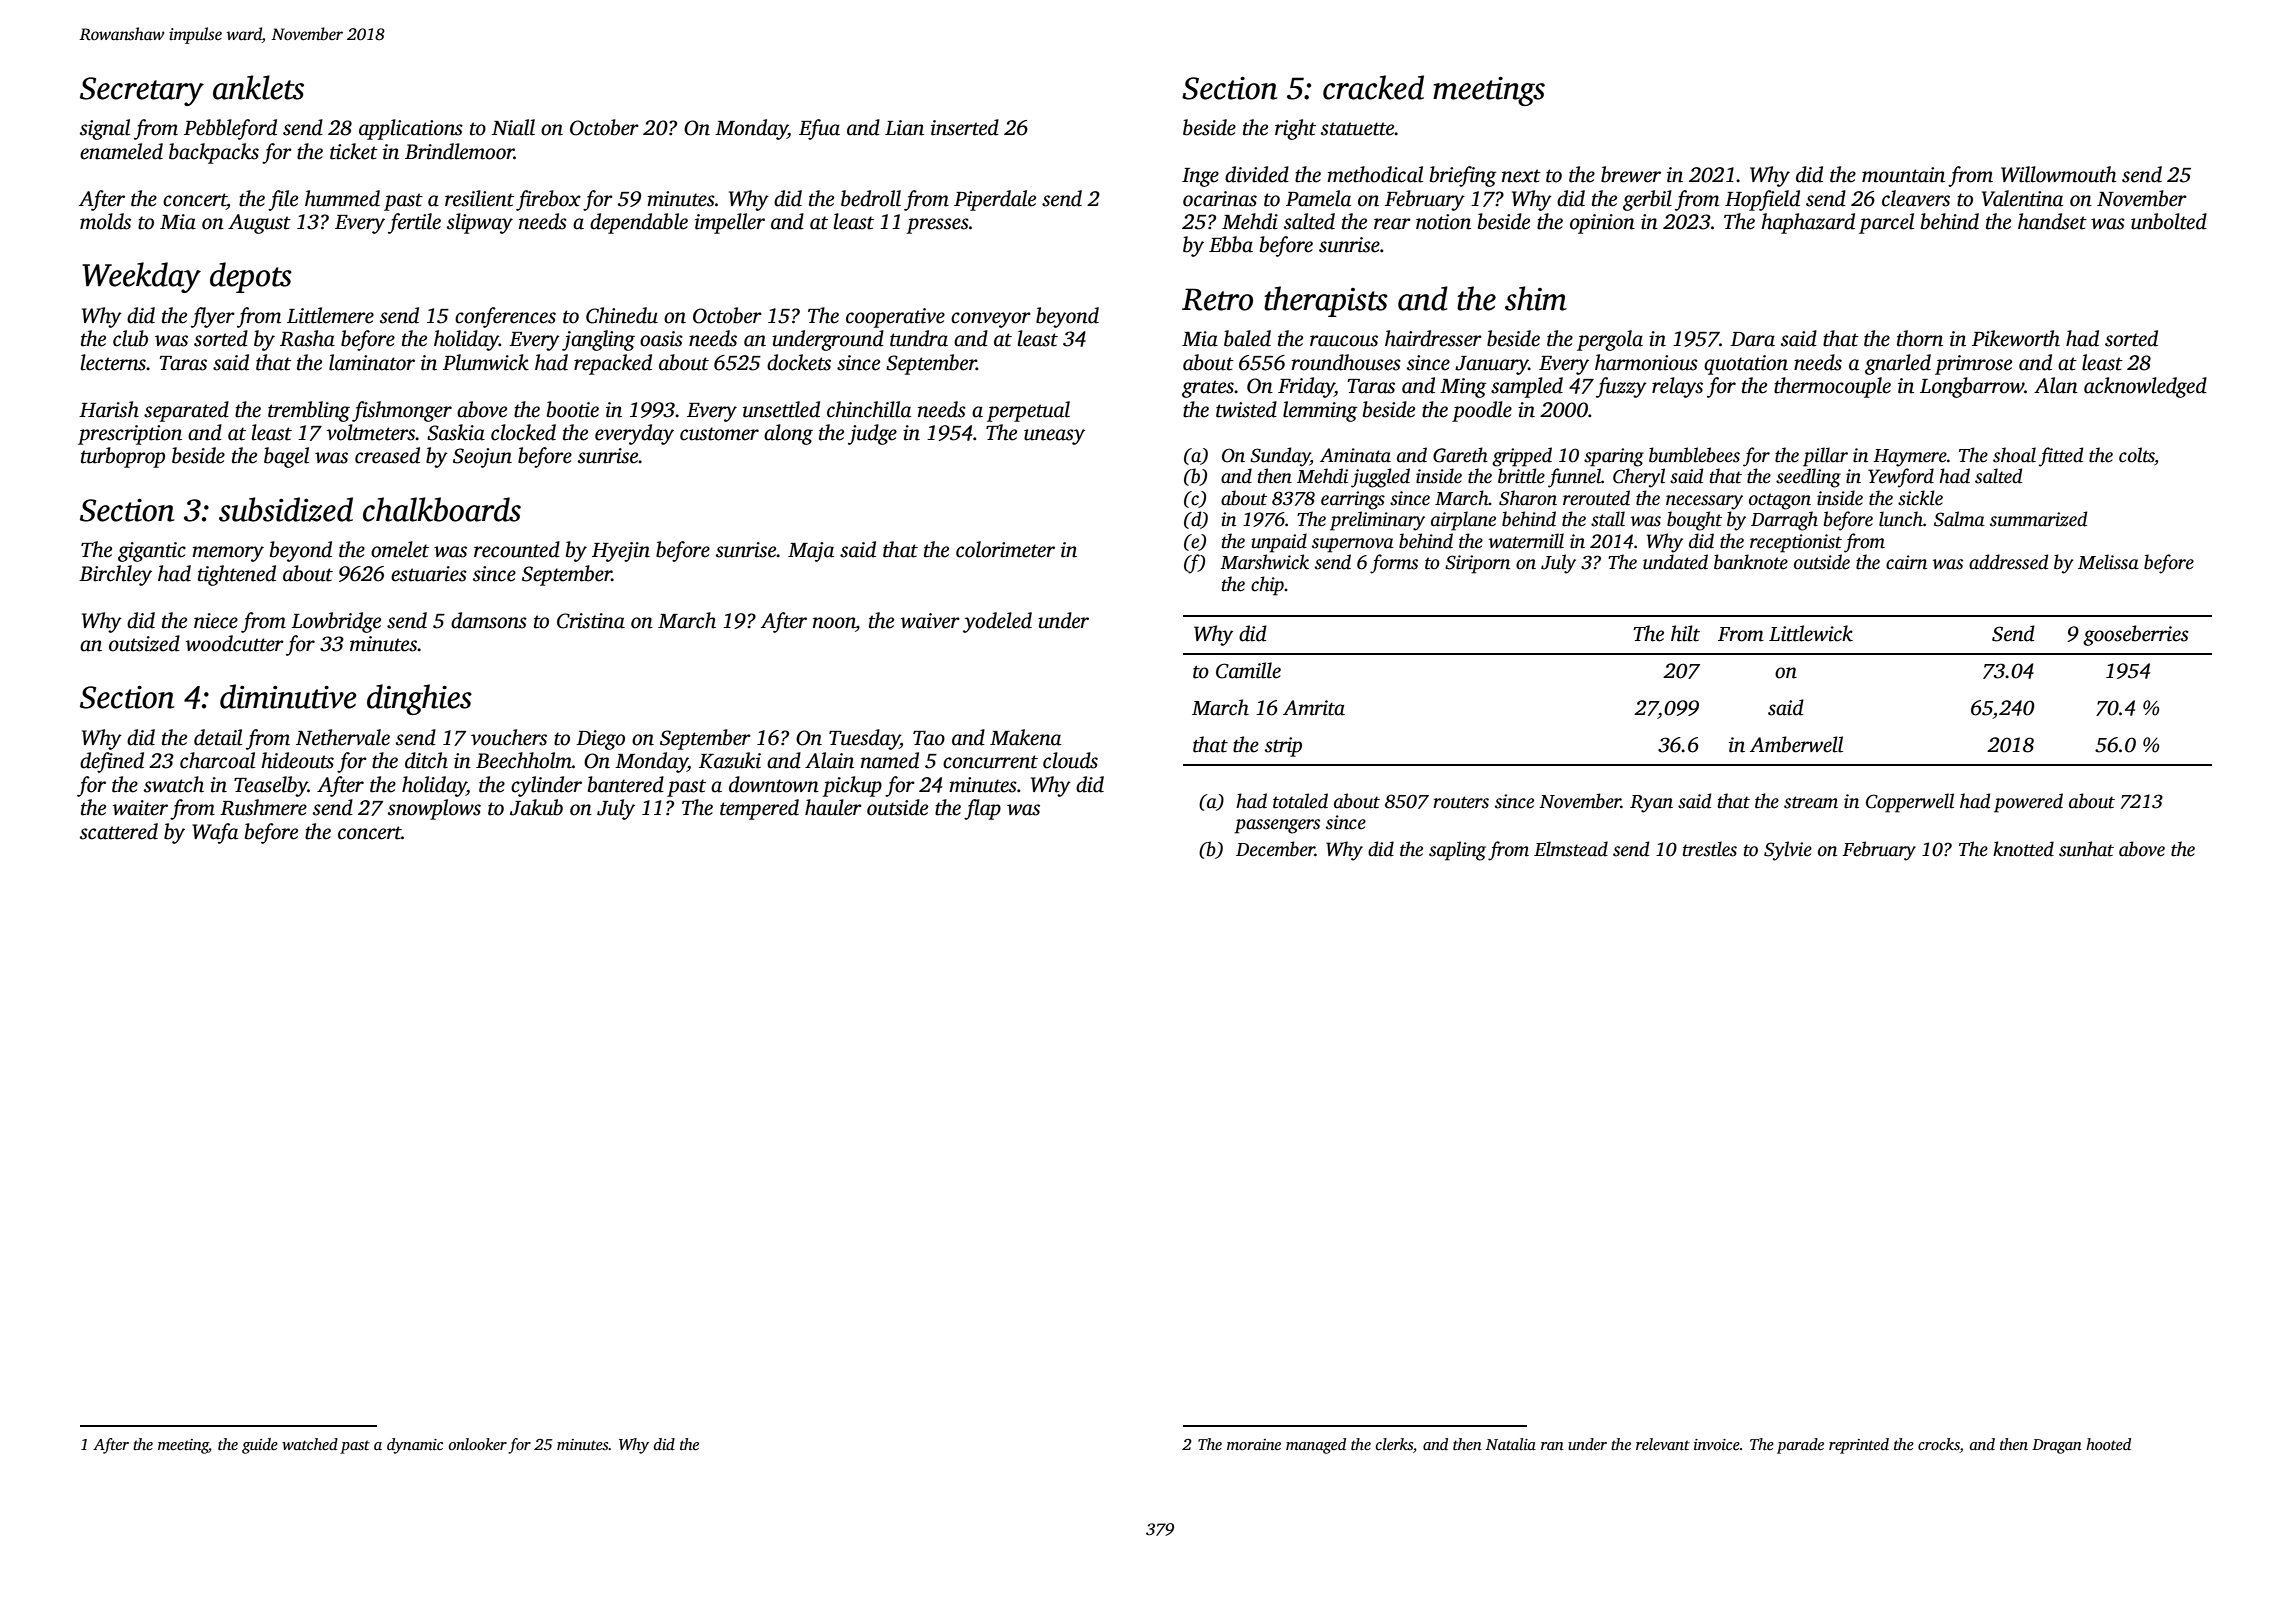 Image resolution: width=2292 pixels, height=1620 pixels. Describe the element at coordinates (119, 831) in the screenshot. I see `scattered` at that location.
